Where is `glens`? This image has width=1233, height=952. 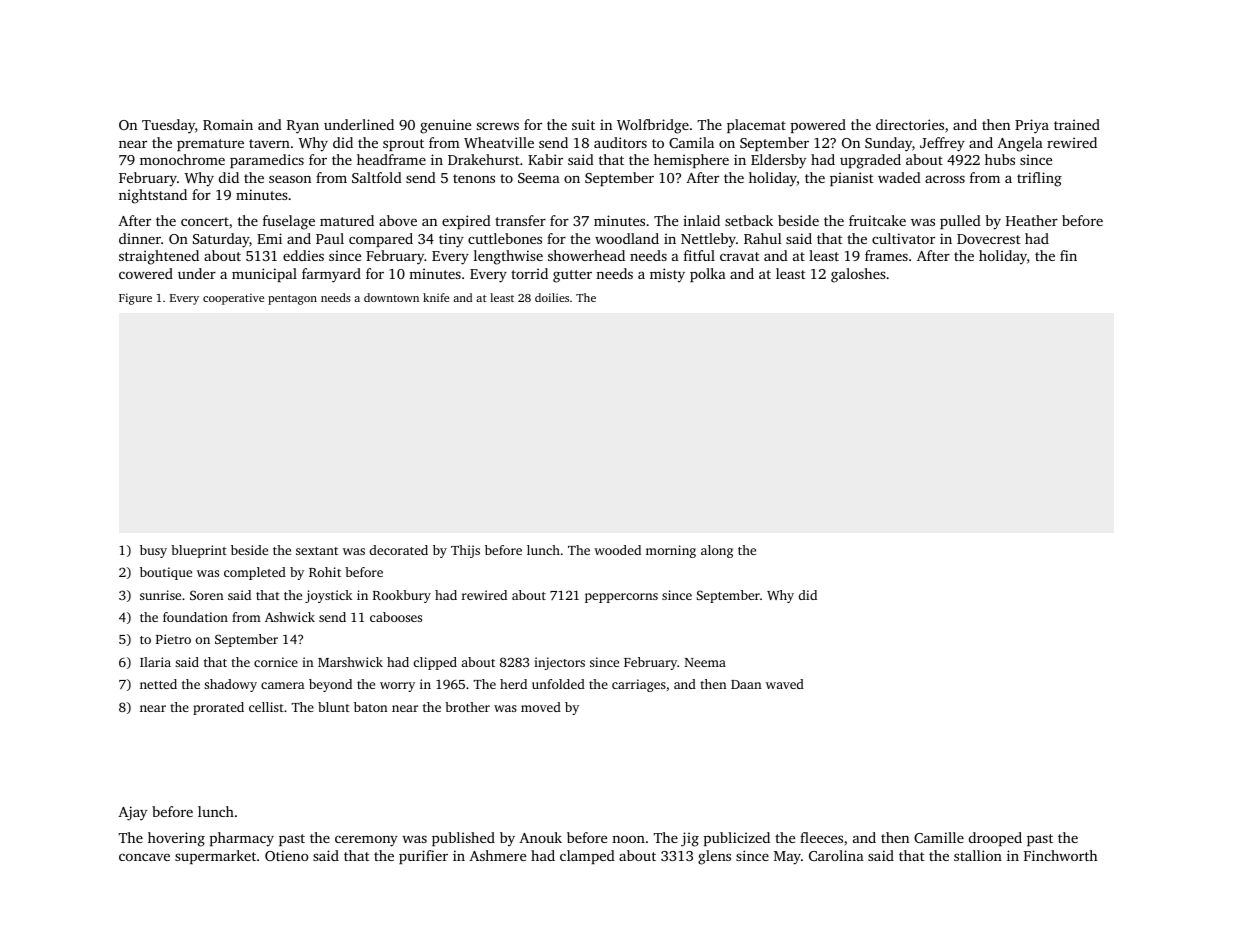 glens is located at coordinates (714, 857).
